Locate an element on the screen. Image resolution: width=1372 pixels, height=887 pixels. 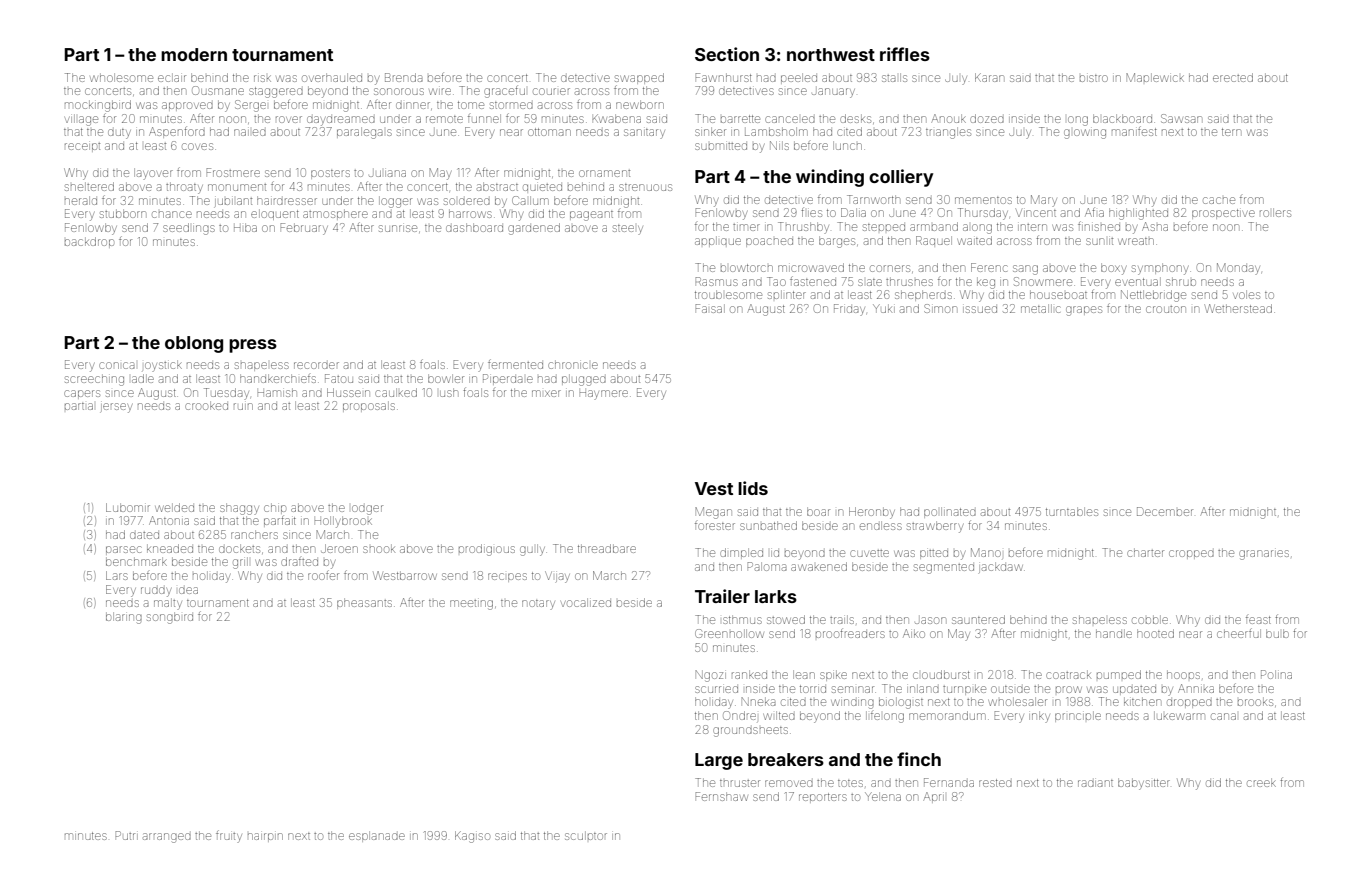
arranged is located at coordinates (167, 838).
